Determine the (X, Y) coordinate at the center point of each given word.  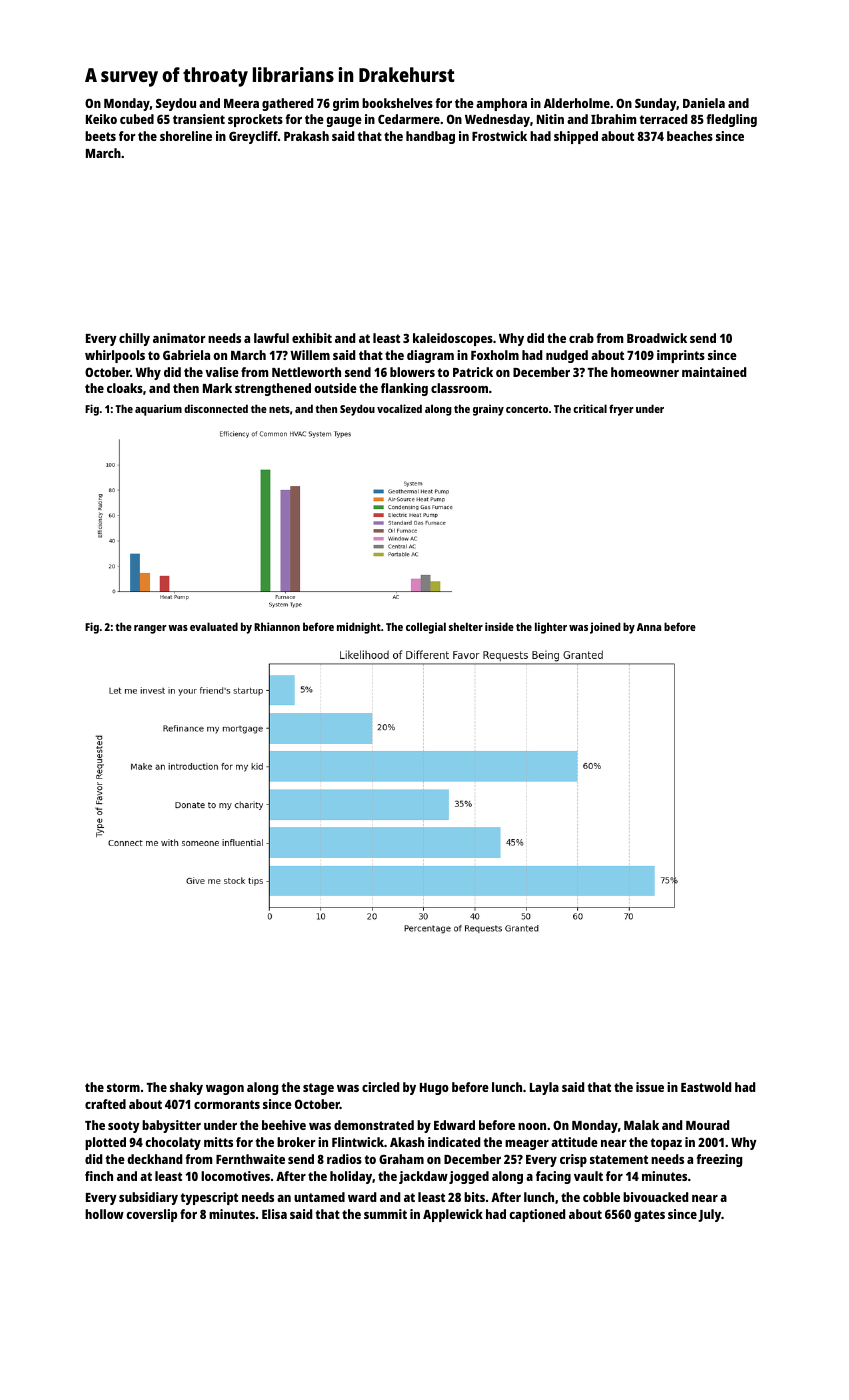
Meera (241, 103)
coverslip (151, 1215)
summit (385, 1214)
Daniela (704, 103)
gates (649, 1216)
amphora (501, 104)
